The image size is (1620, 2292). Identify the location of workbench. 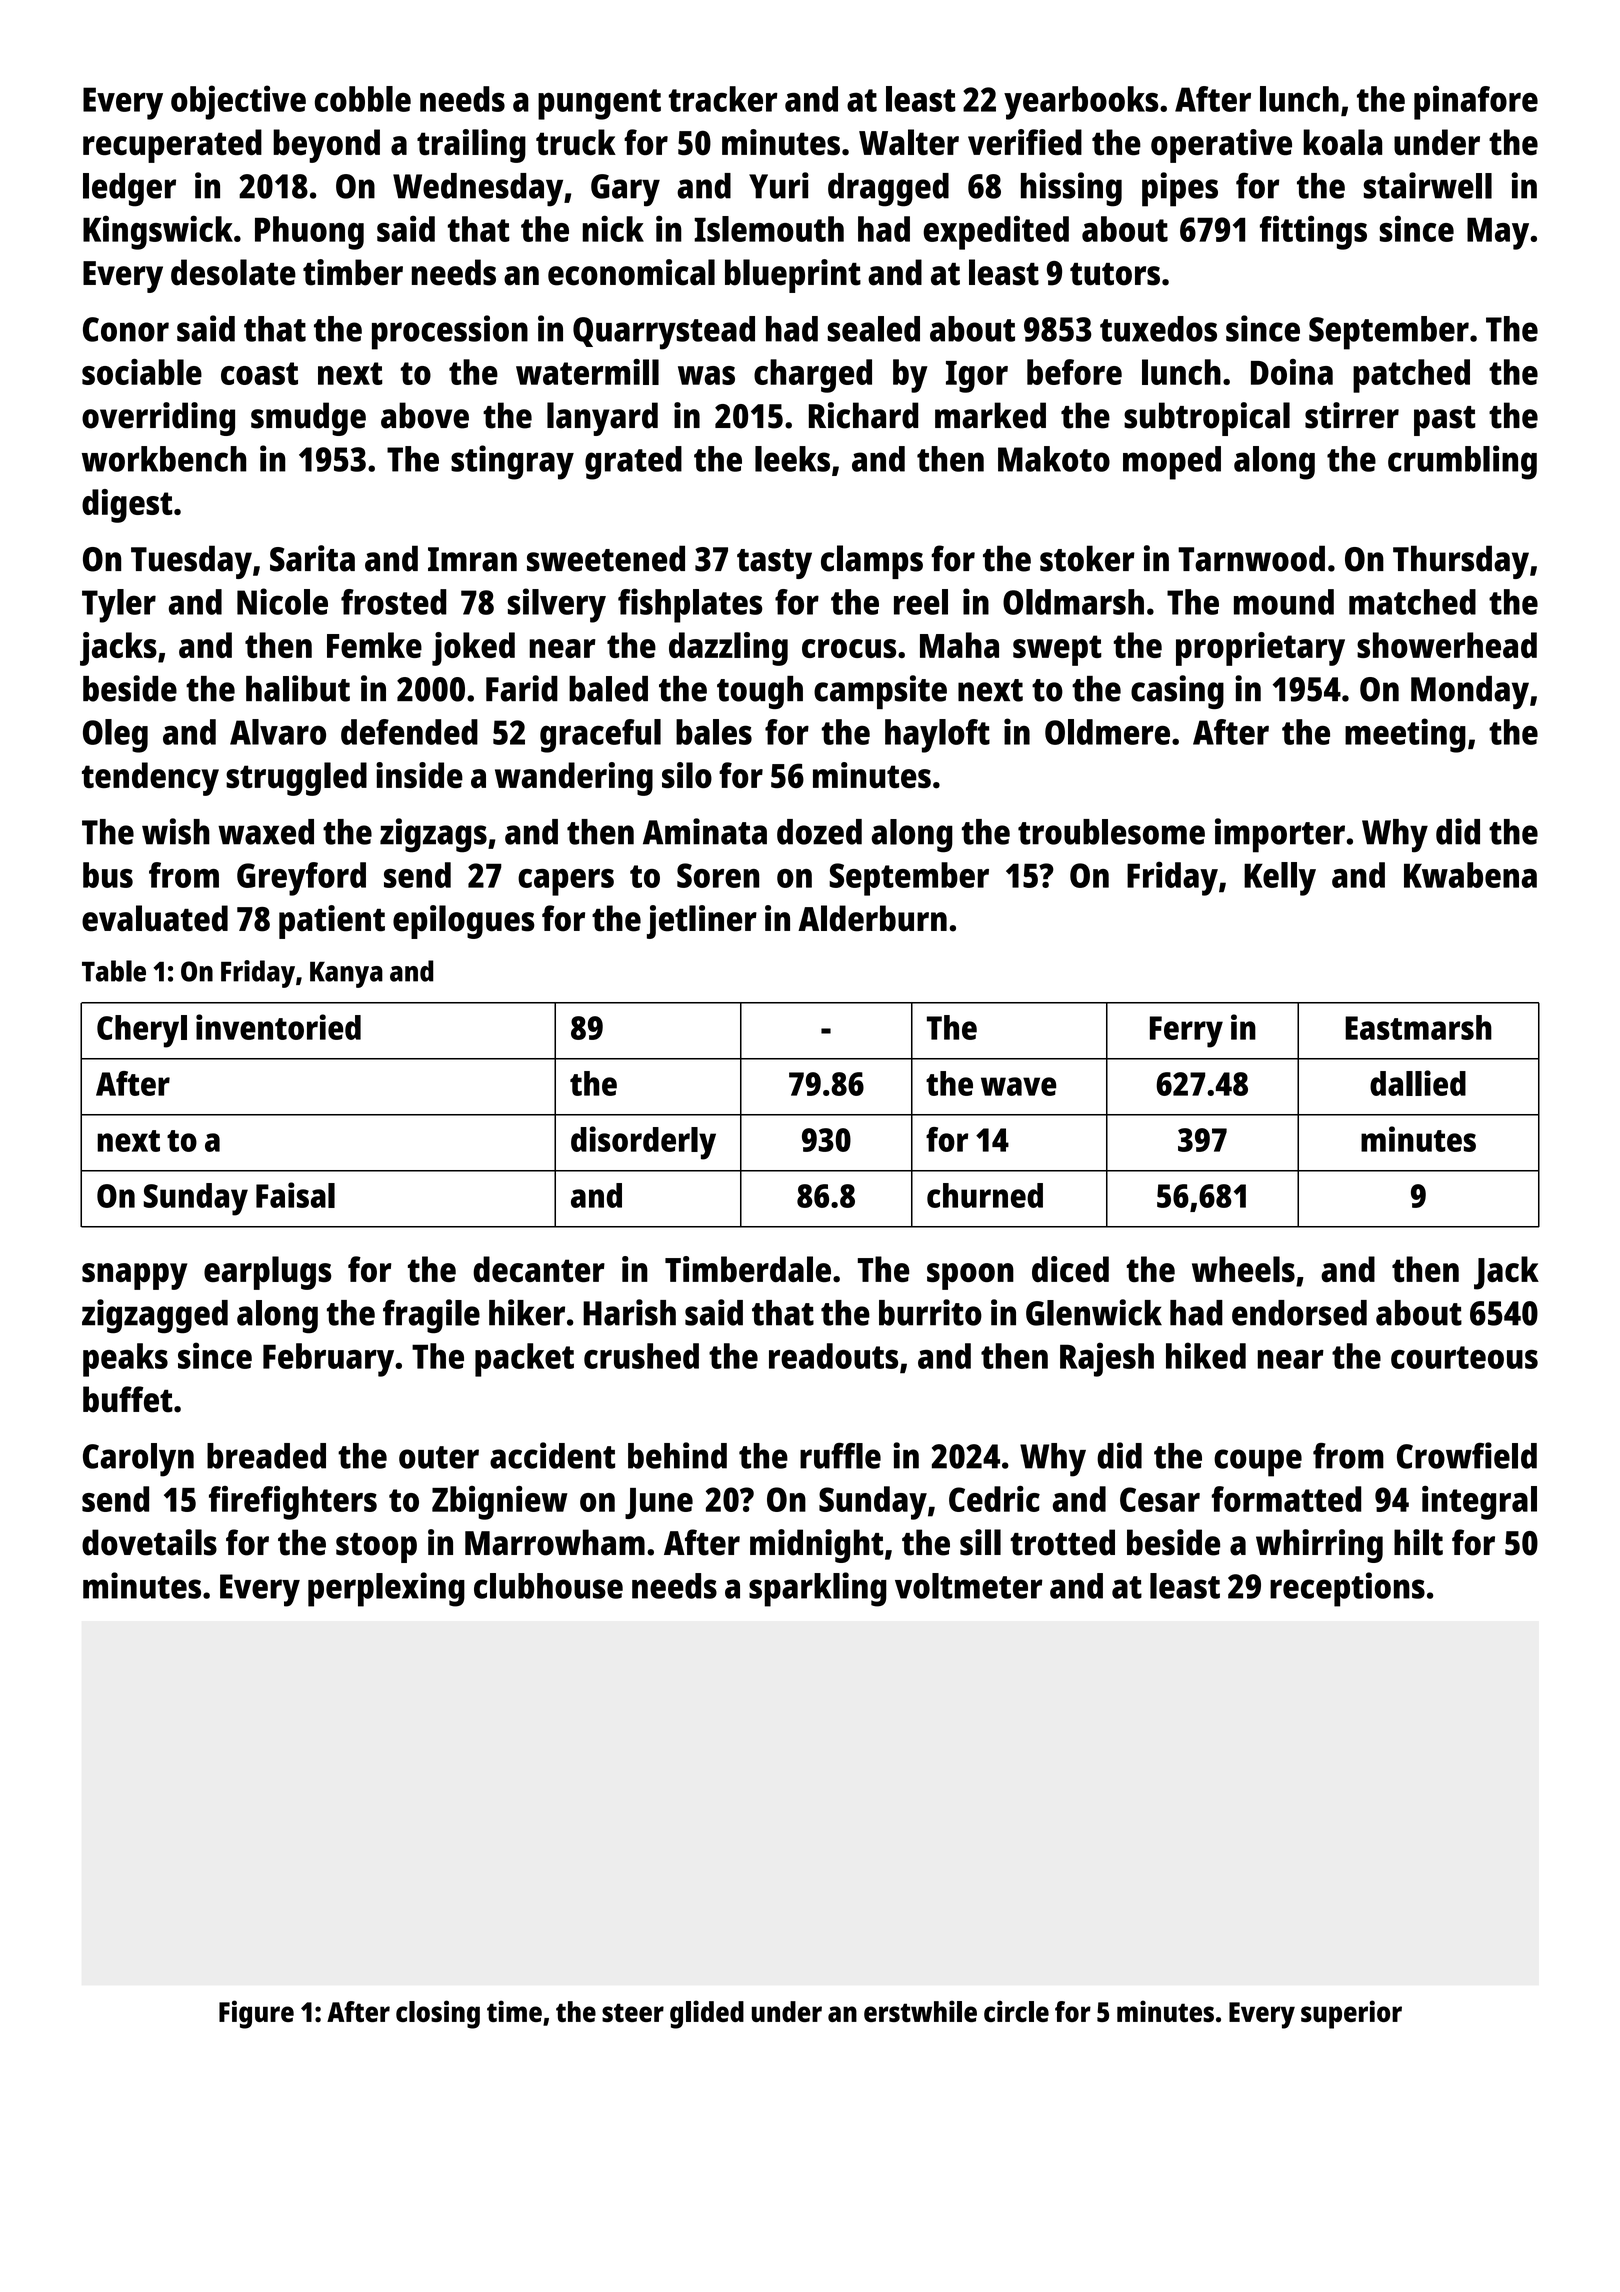
(164, 459).
